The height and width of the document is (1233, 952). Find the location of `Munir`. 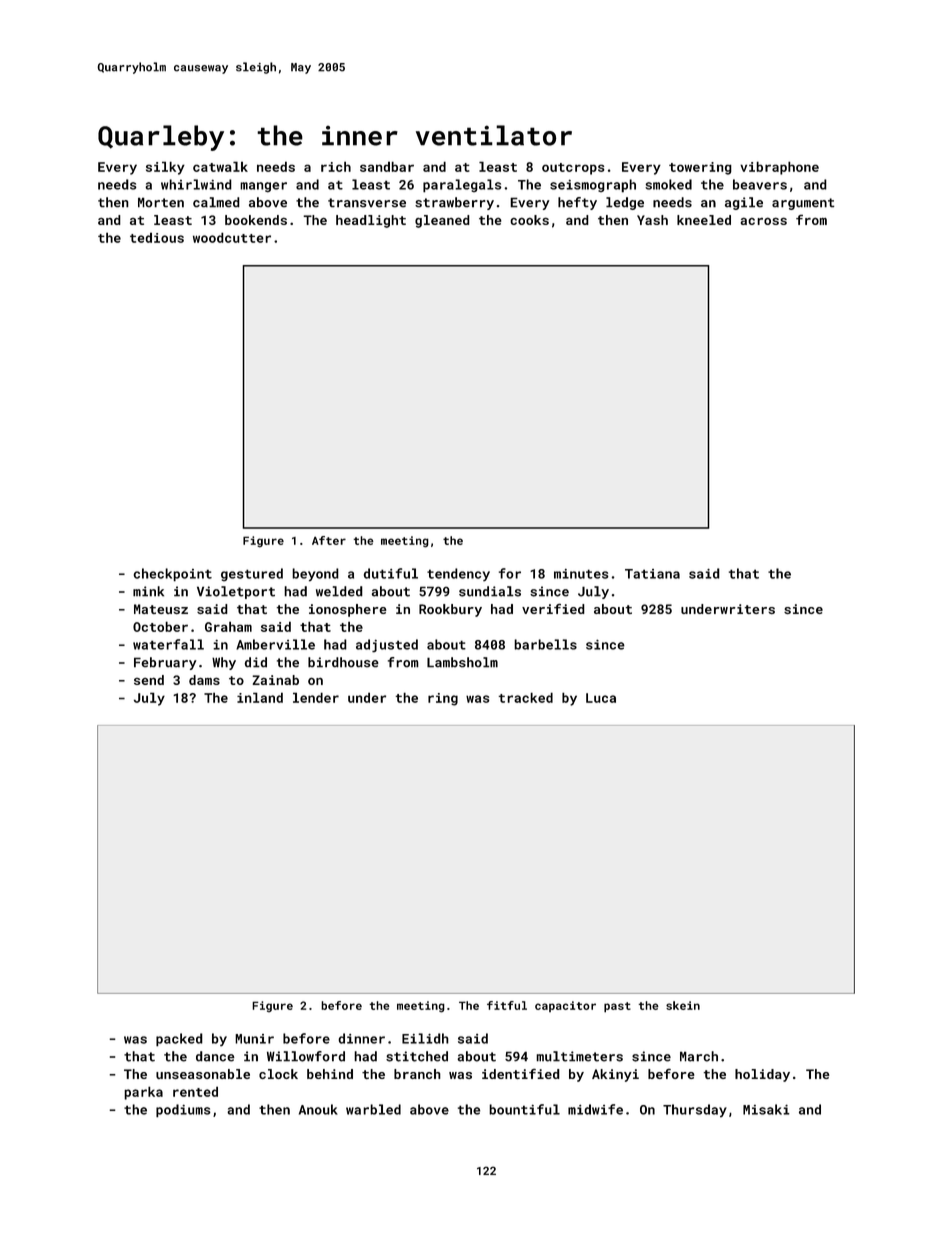

Munir is located at coordinates (254, 1039).
